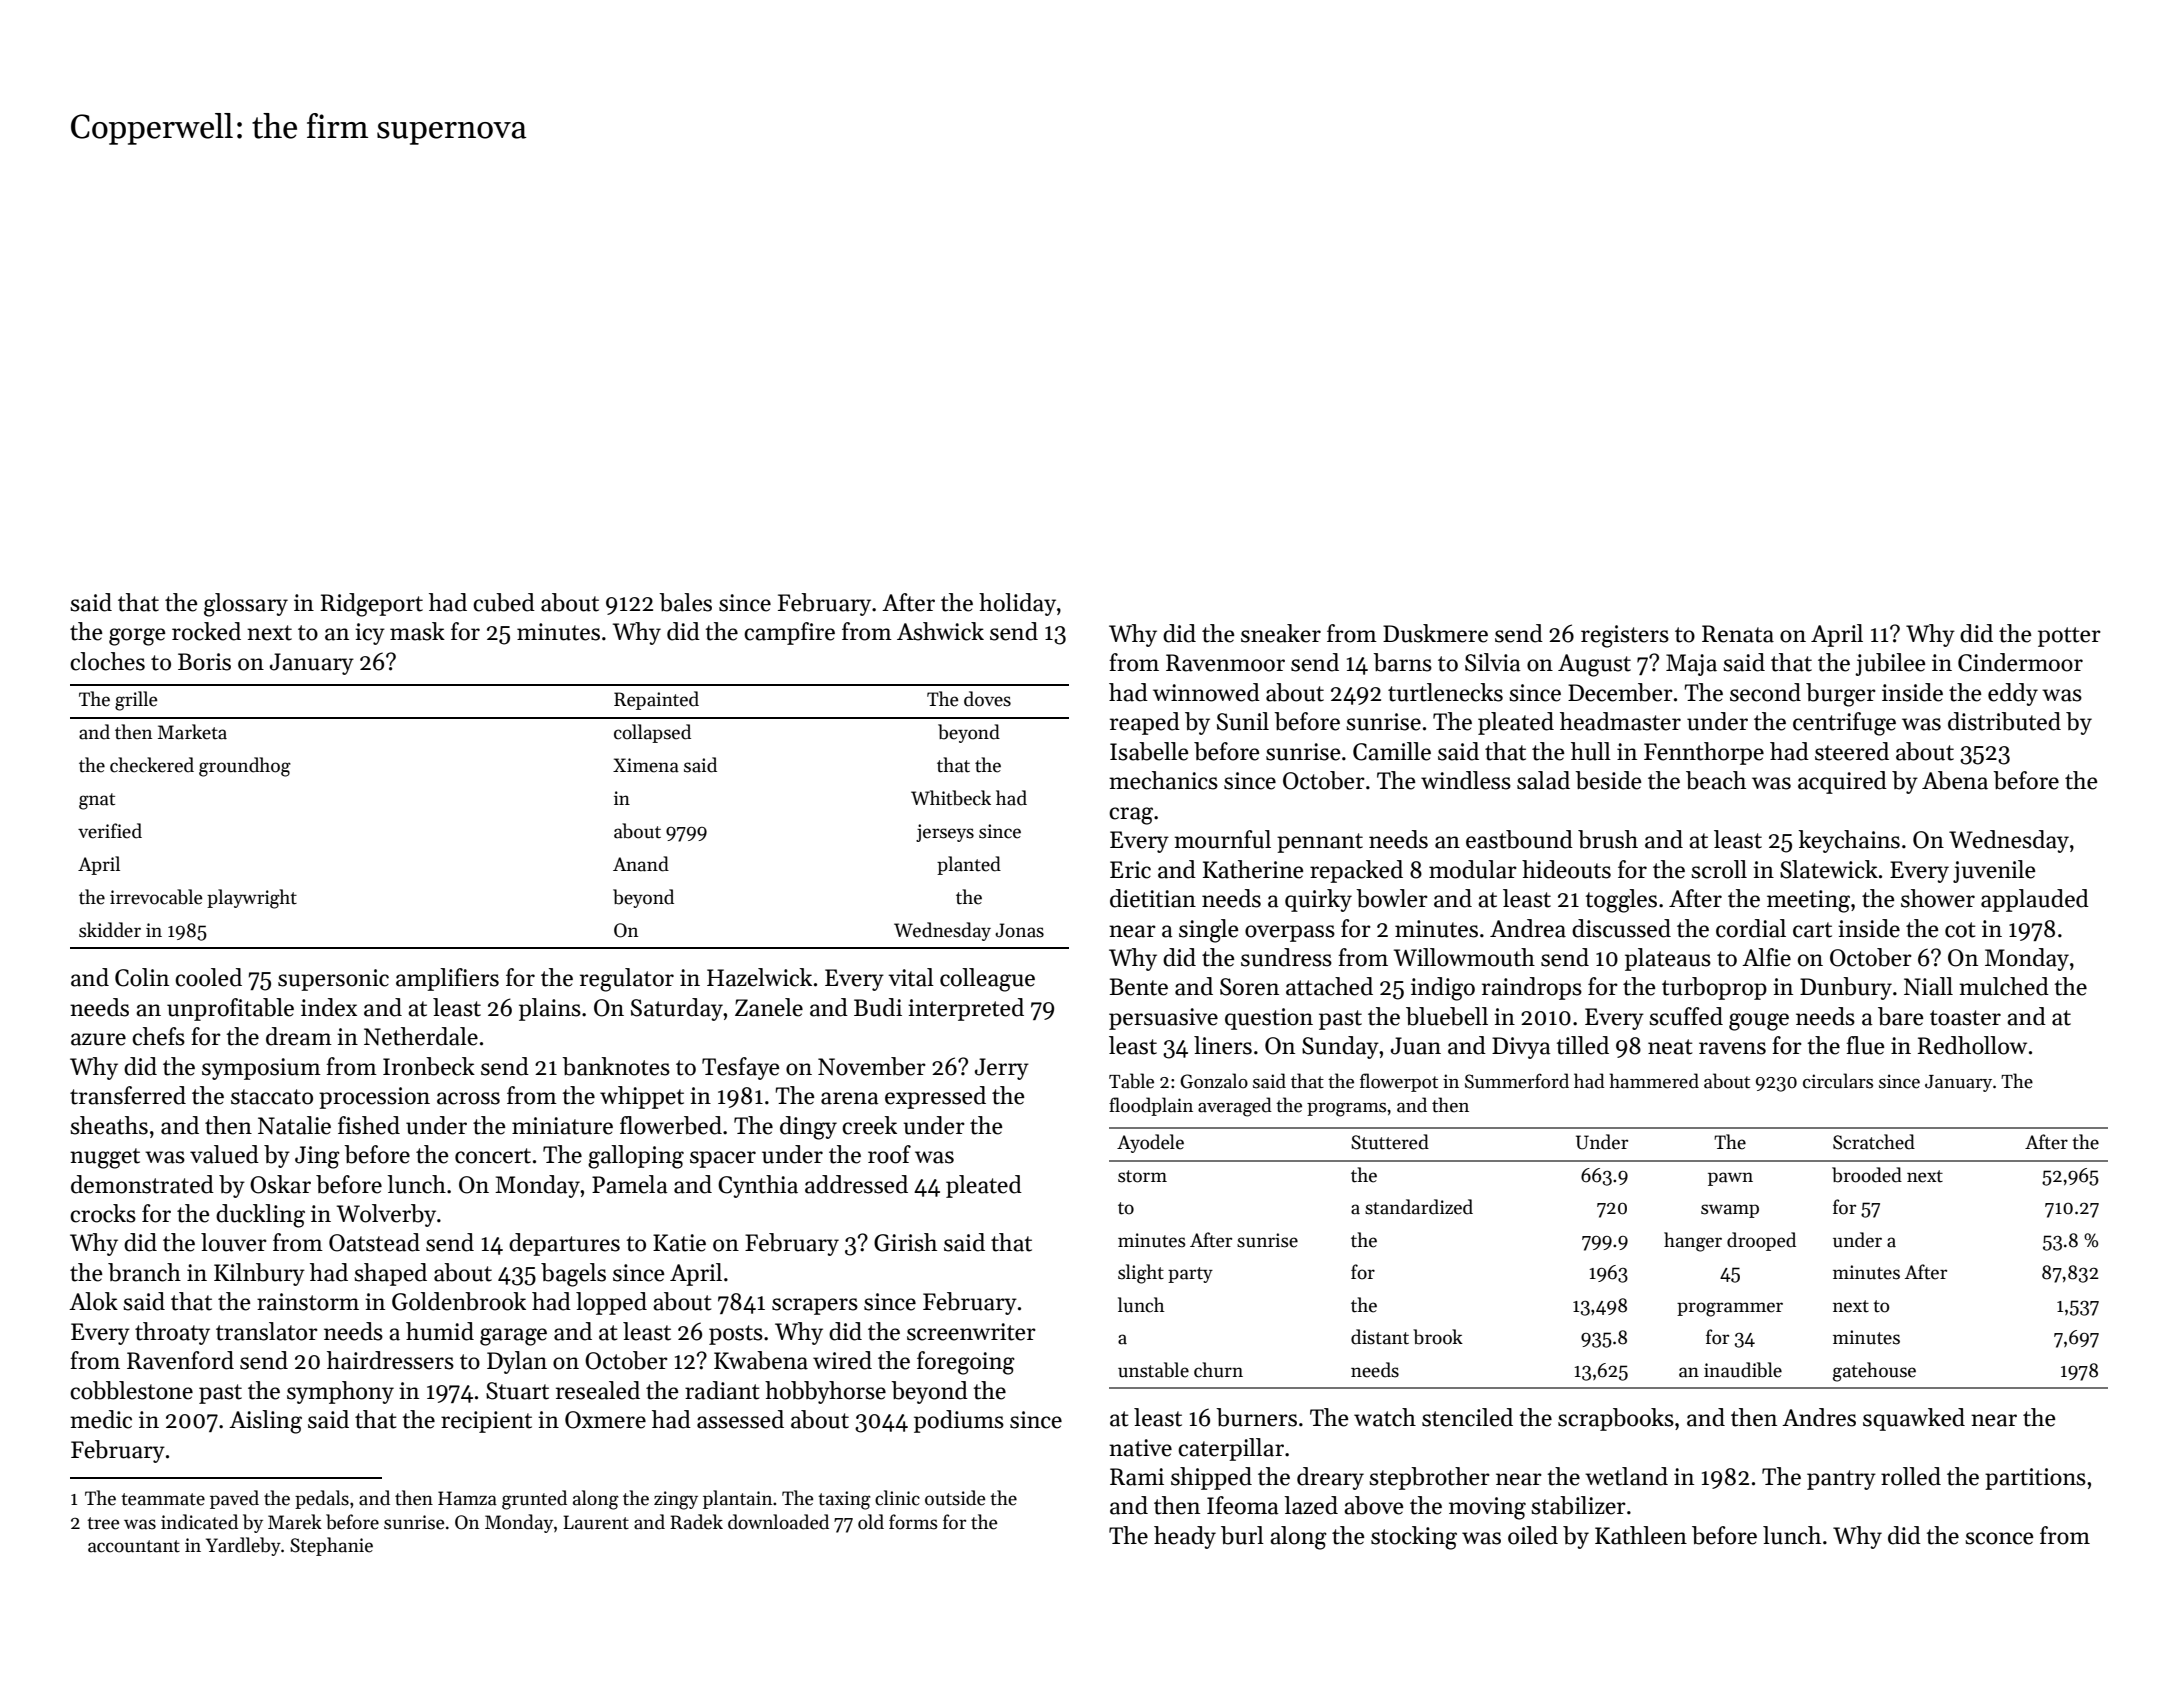 Image resolution: width=2178 pixels, height=1683 pixels. What do you see at coordinates (1253, 869) in the image?
I see `Katherine` at bounding box center [1253, 869].
